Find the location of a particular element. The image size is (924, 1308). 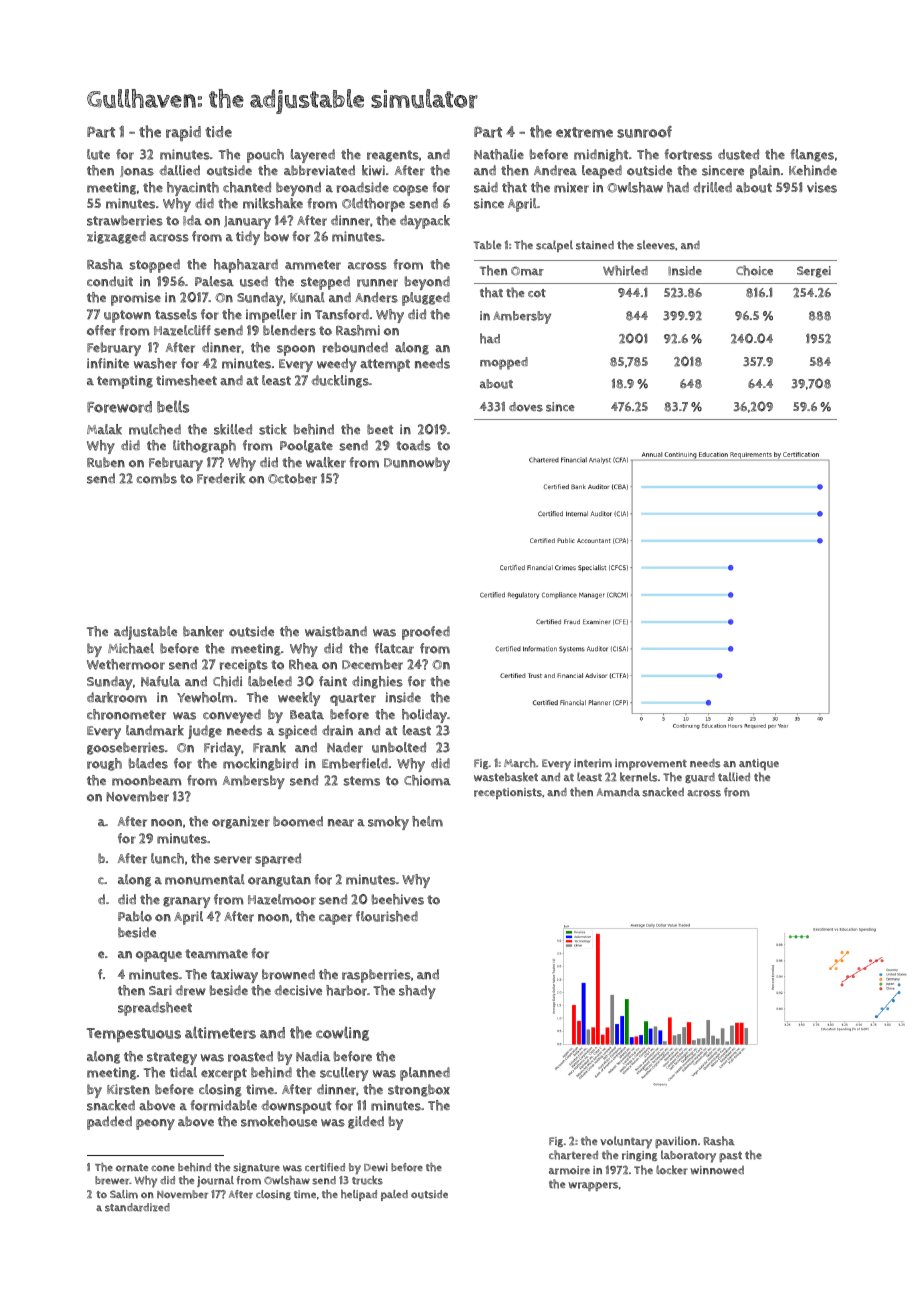

tide is located at coordinates (218, 132).
